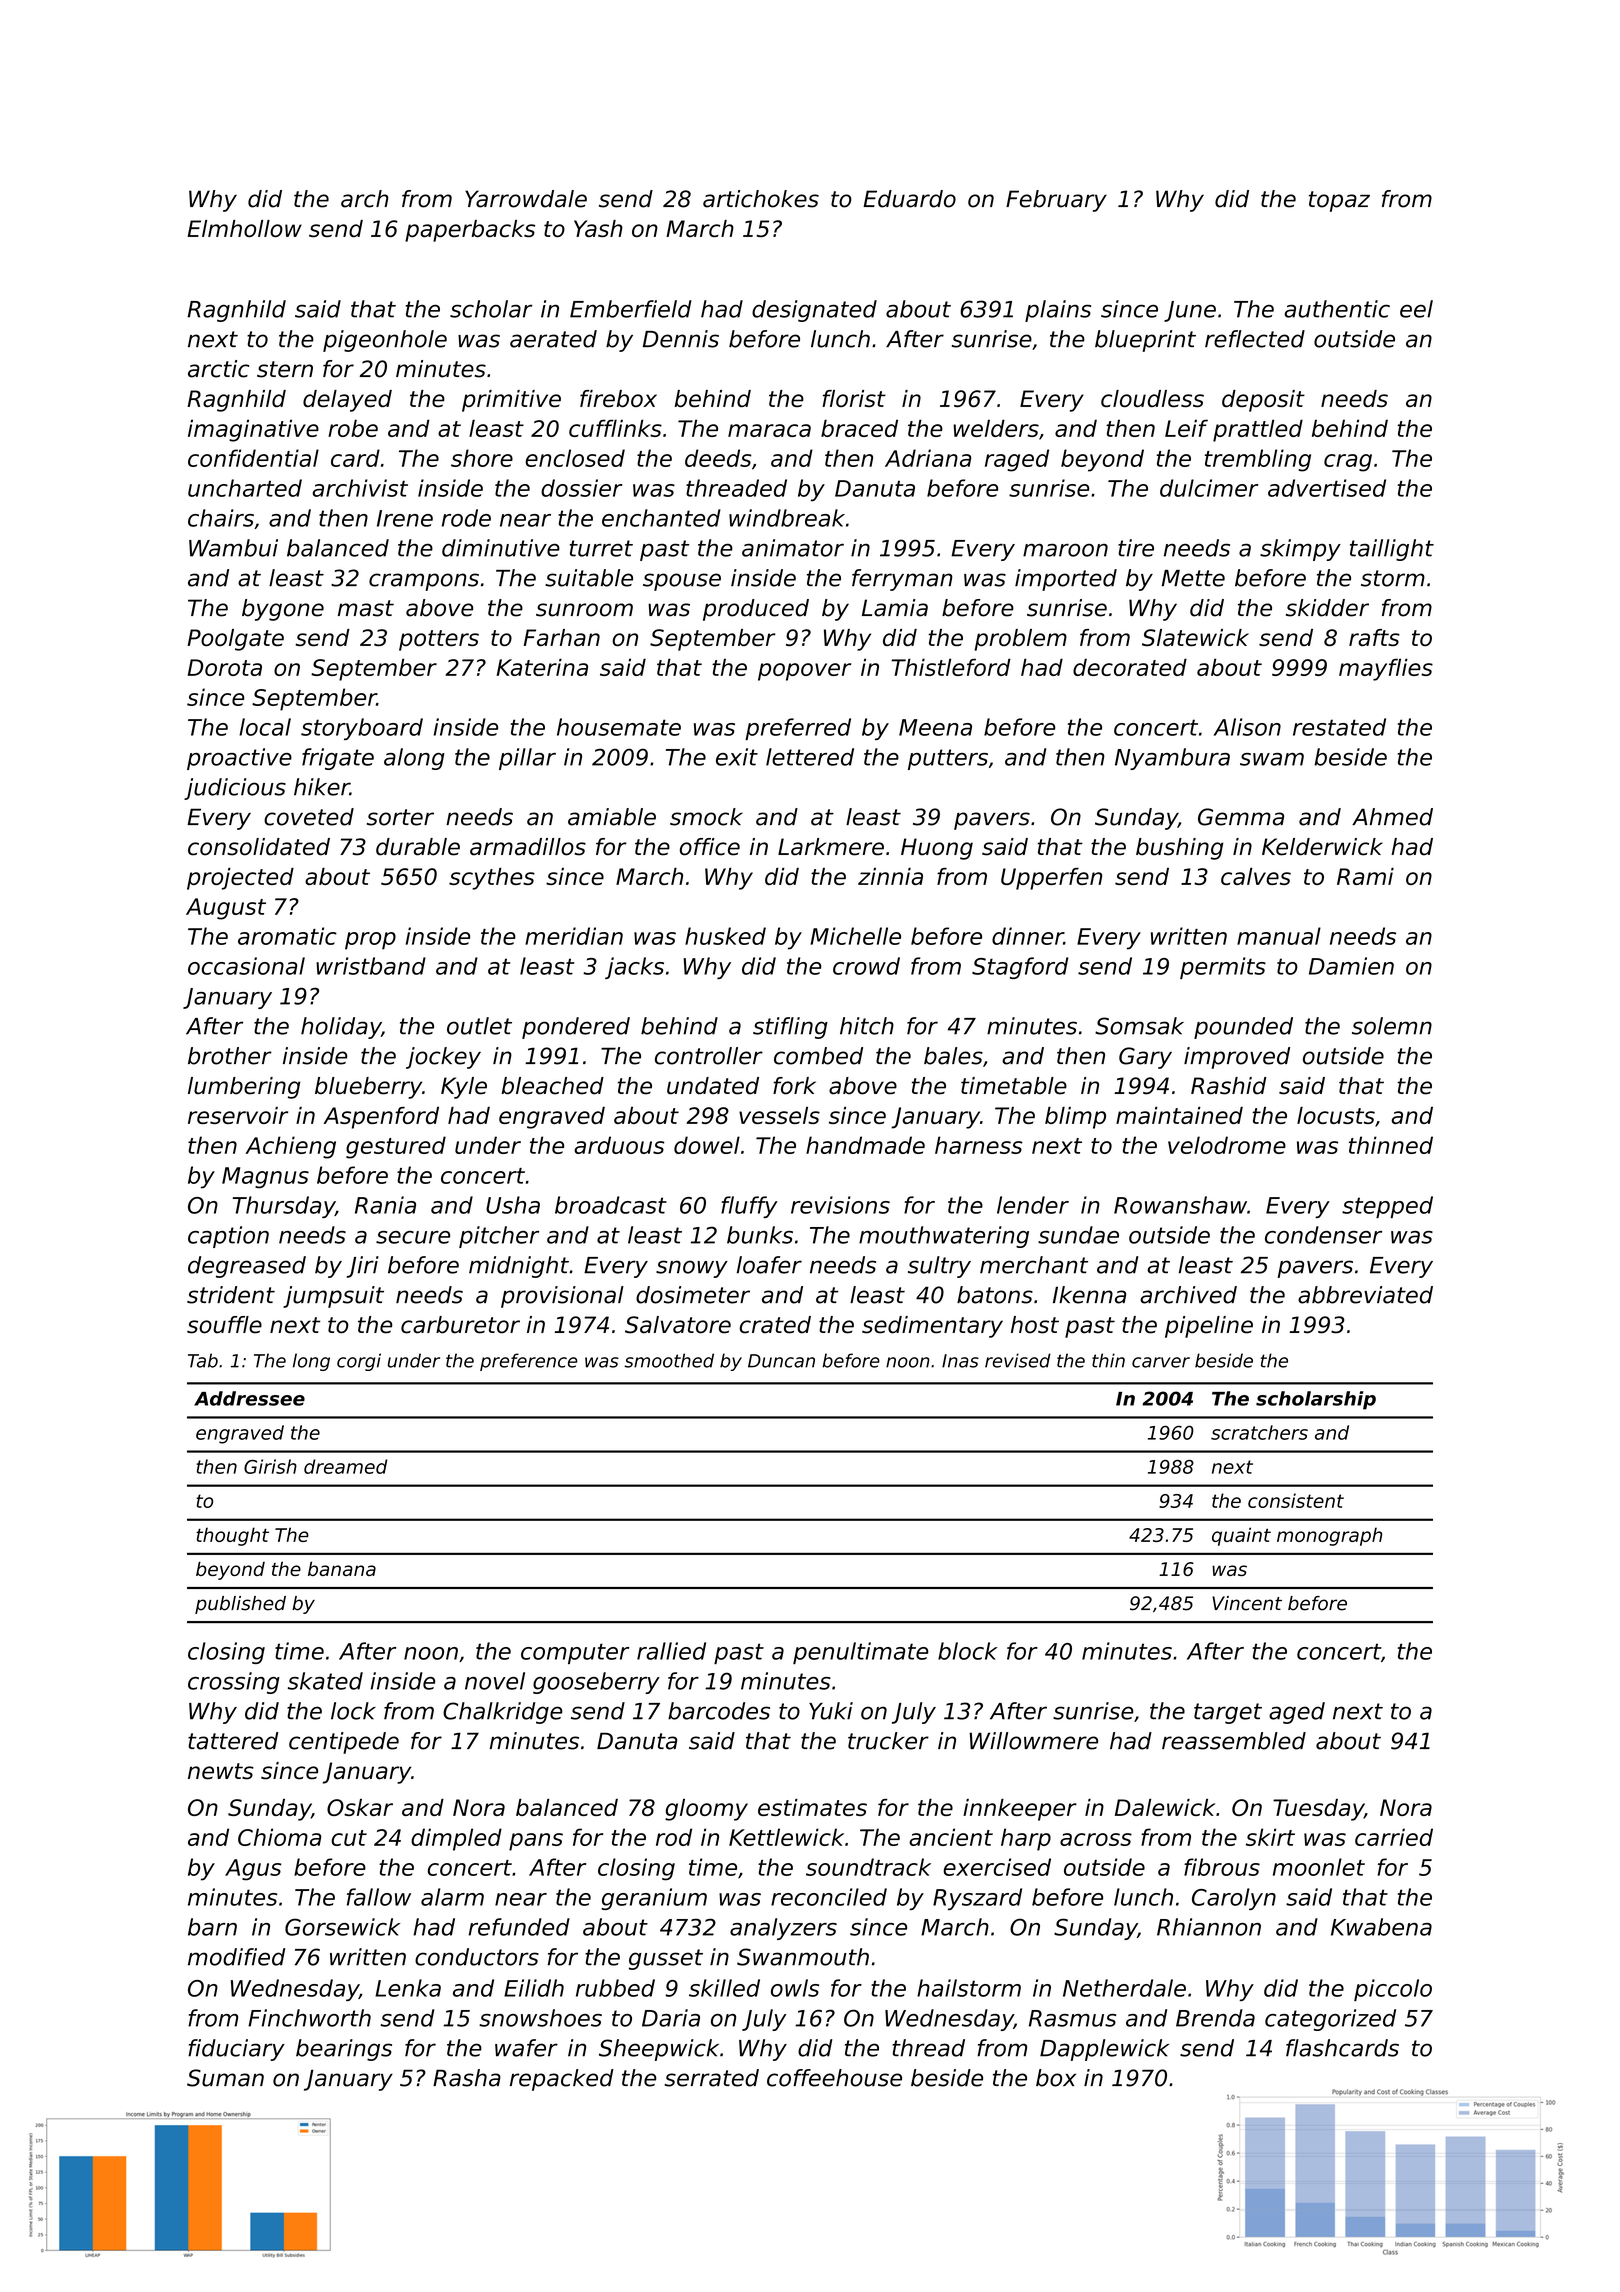 The width and height of the image is (1620, 2292). Describe the element at coordinates (888, 1741) in the image. I see `trucker` at that location.
